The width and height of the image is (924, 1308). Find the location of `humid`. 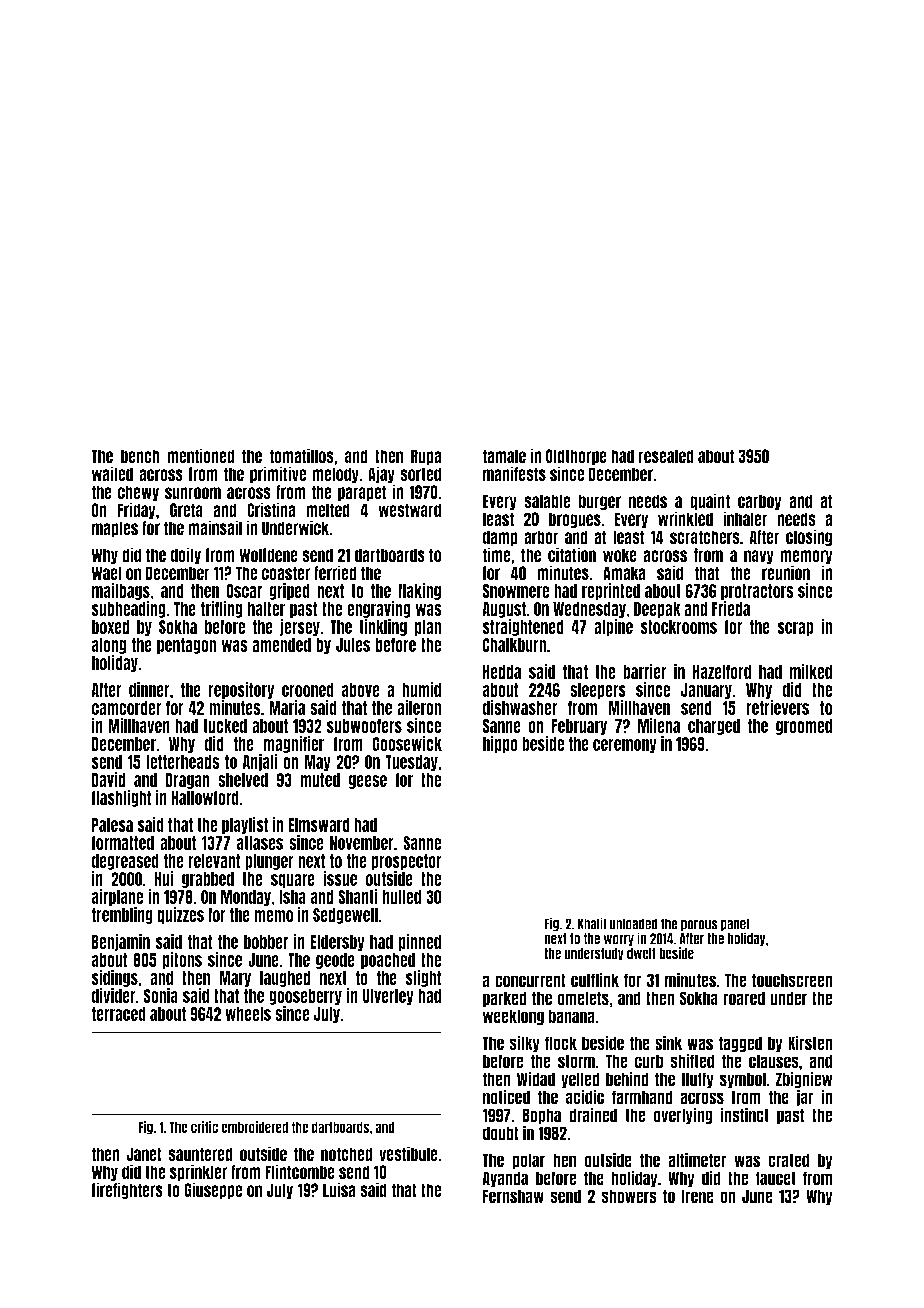

humid is located at coordinates (421, 689).
